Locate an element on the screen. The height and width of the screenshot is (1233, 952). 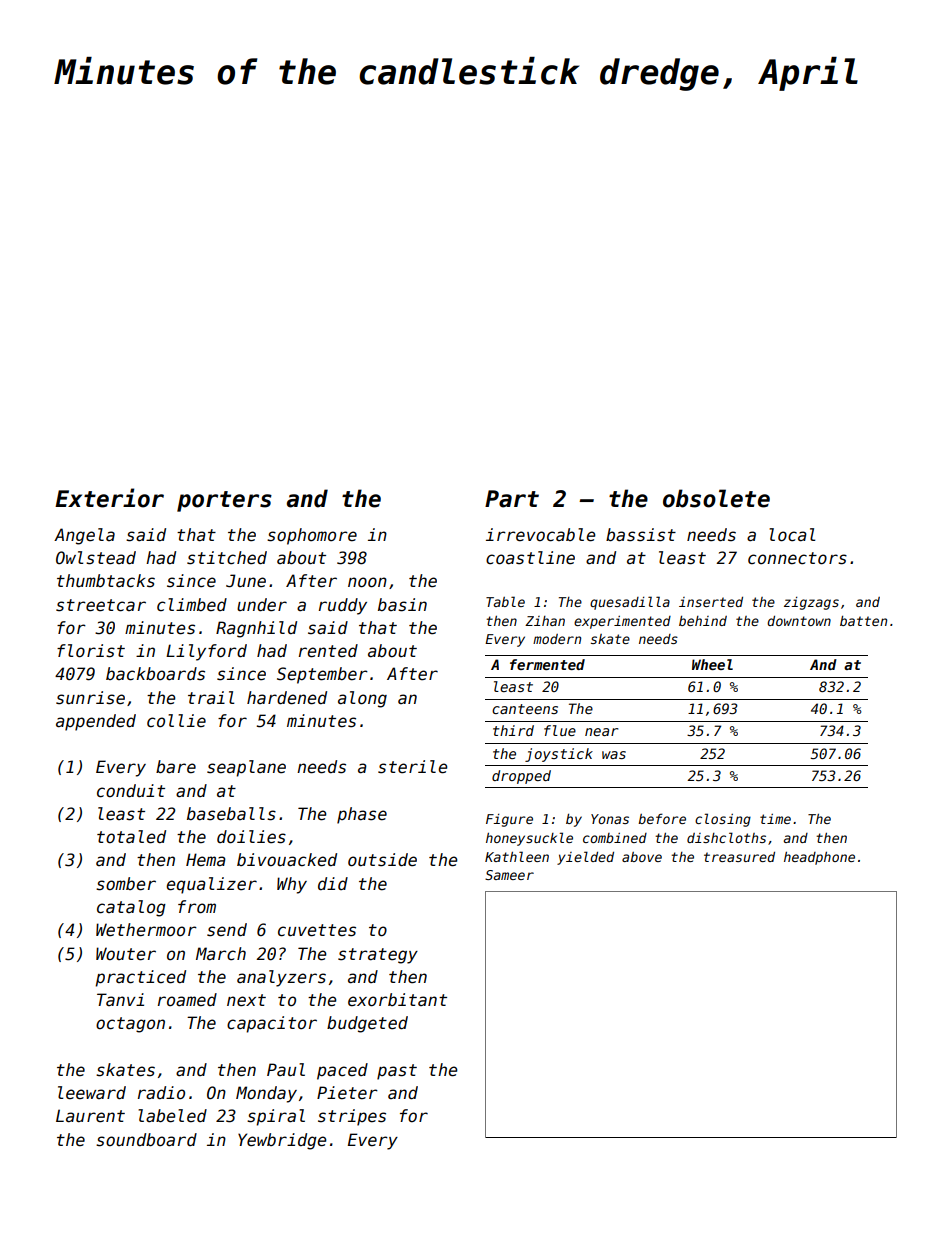
porters is located at coordinates (224, 501).
